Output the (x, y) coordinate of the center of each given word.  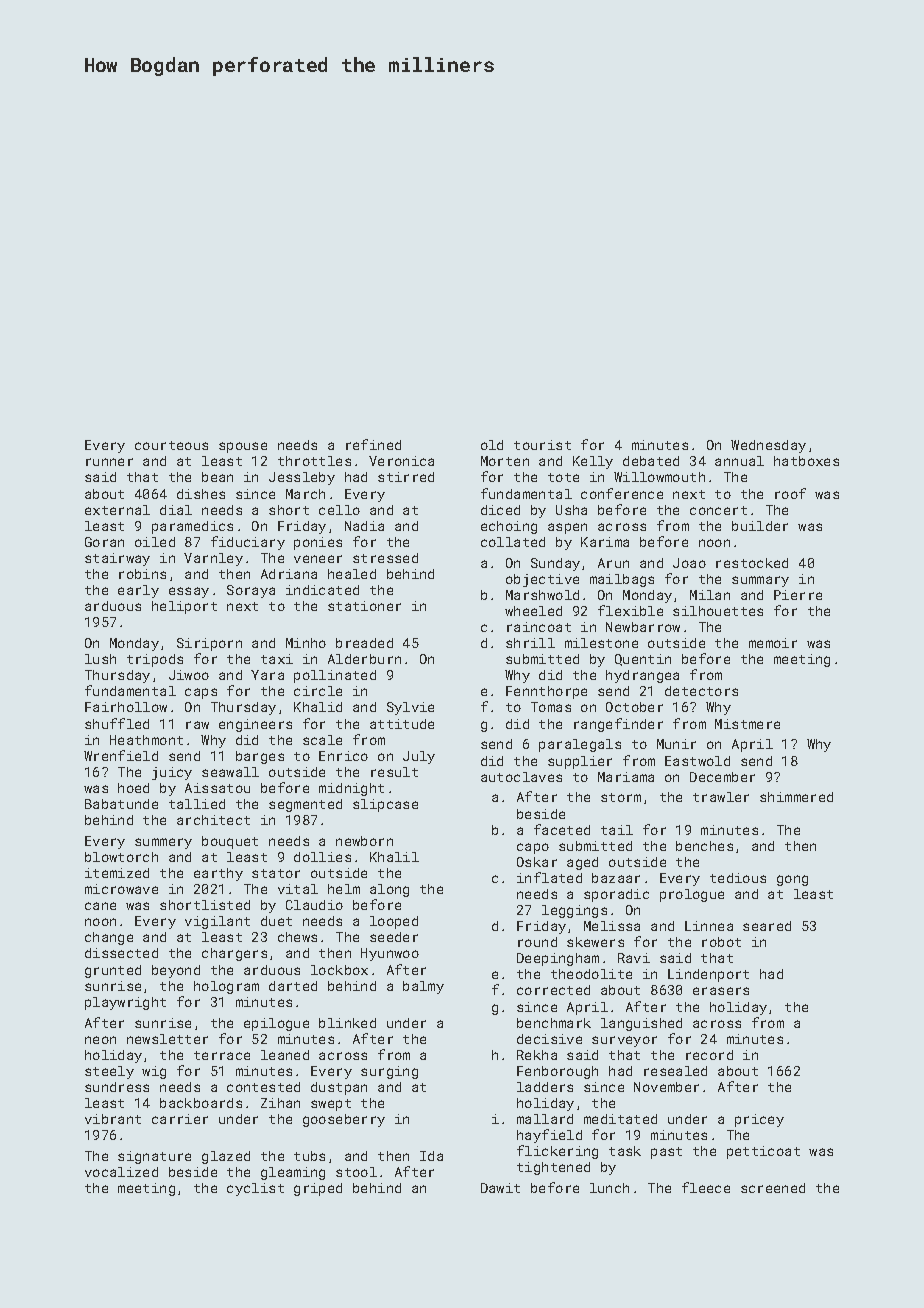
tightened (553, 1168)
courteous (171, 445)
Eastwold (697, 761)
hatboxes (806, 461)
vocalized (121, 1172)
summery (163, 843)
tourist (542, 445)
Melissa (612, 926)
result (394, 772)
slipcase (385, 805)
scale (322, 740)
